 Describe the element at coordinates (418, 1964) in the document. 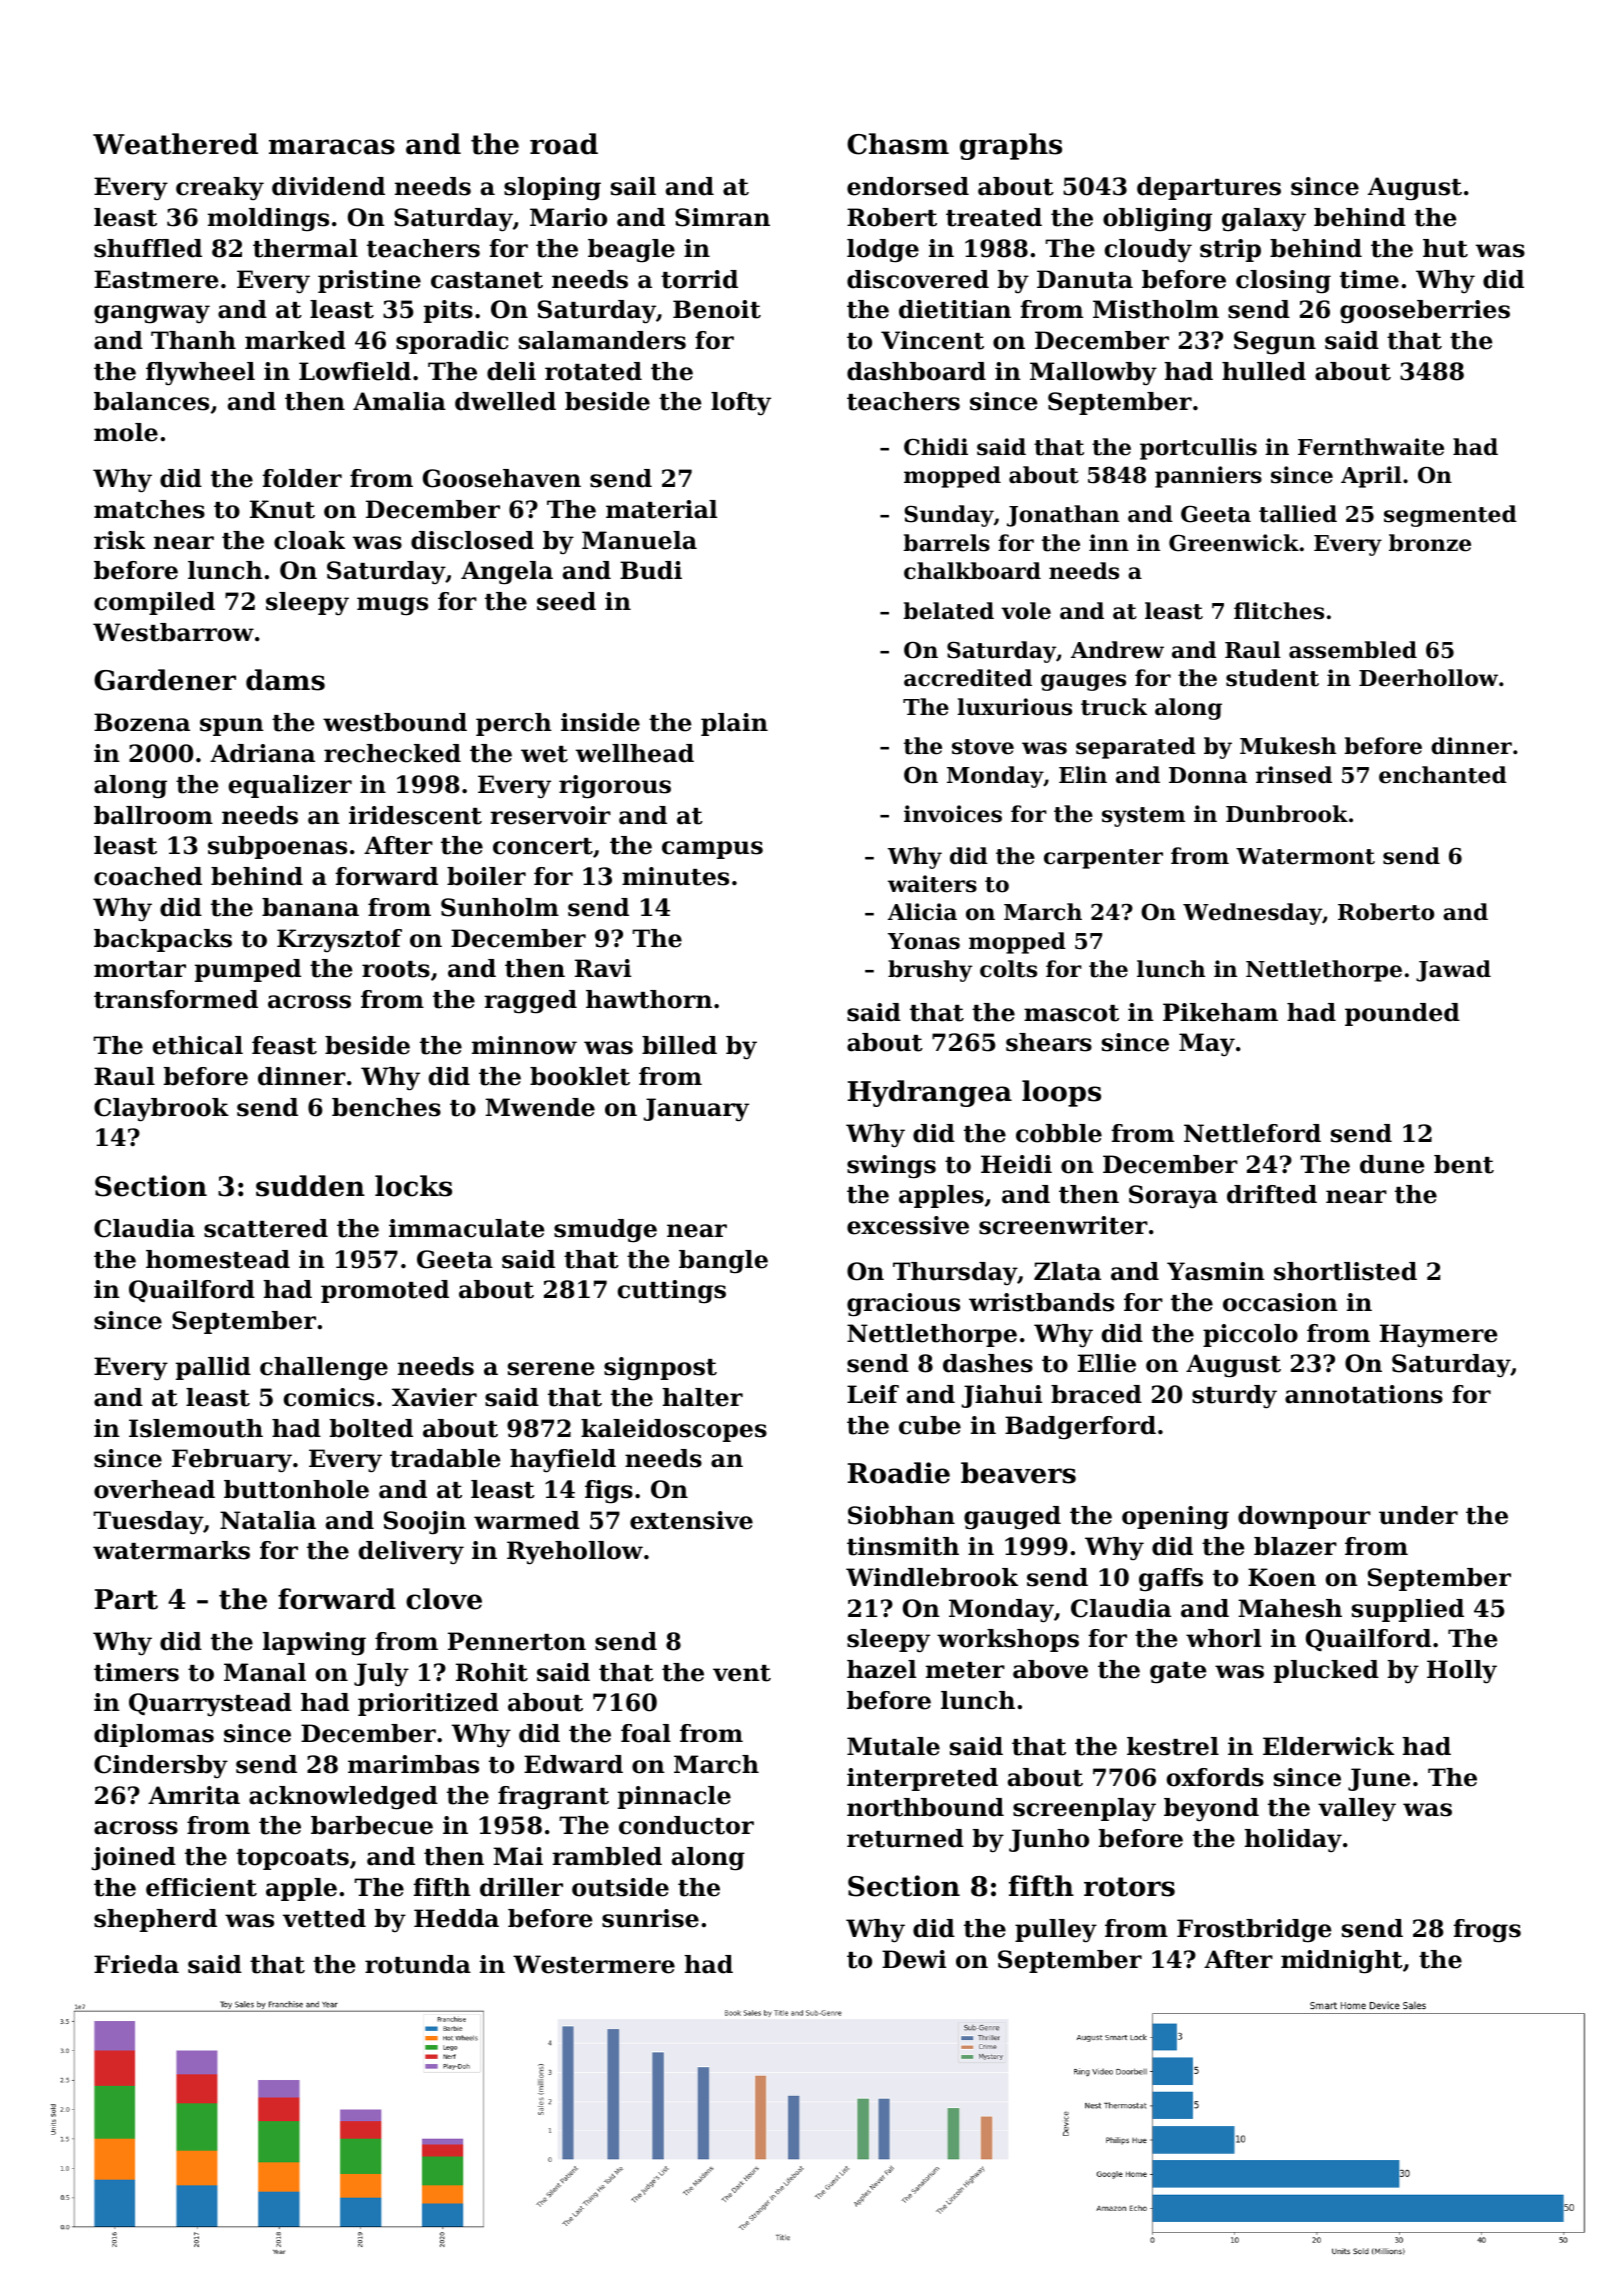

I see `rotunda` at that location.
